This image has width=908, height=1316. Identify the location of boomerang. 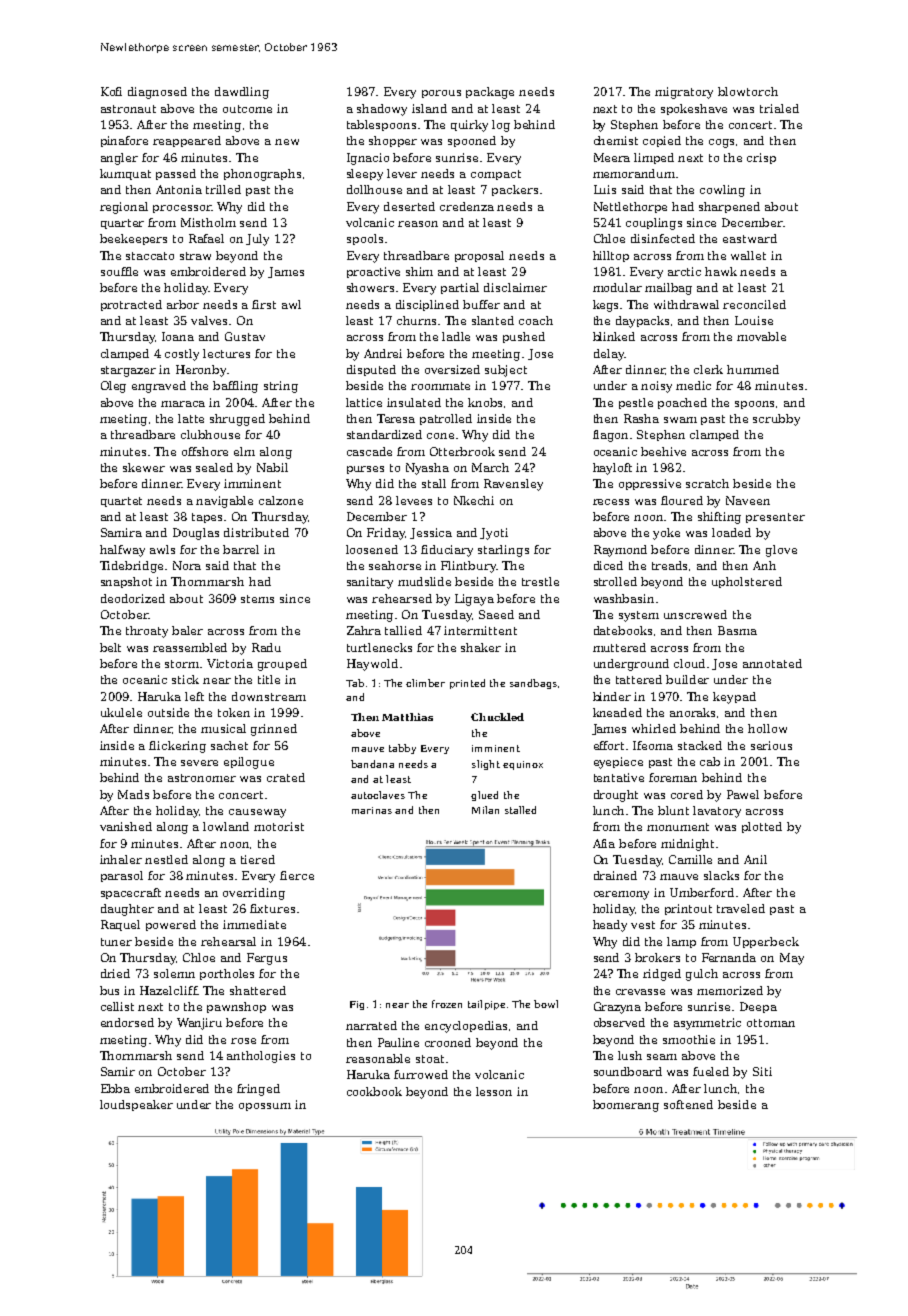
(626, 1106).
